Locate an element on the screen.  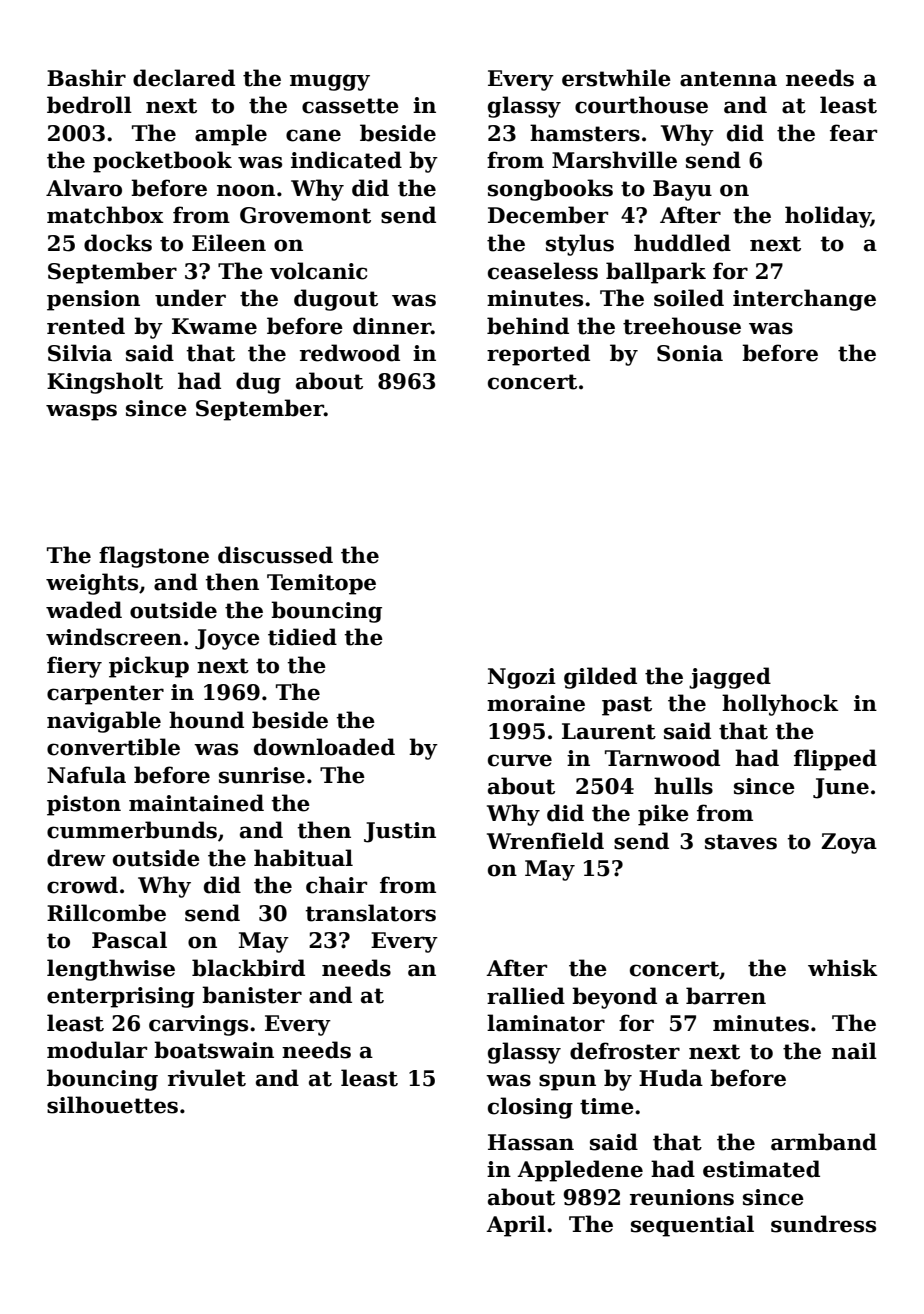
whisk is located at coordinates (842, 968).
